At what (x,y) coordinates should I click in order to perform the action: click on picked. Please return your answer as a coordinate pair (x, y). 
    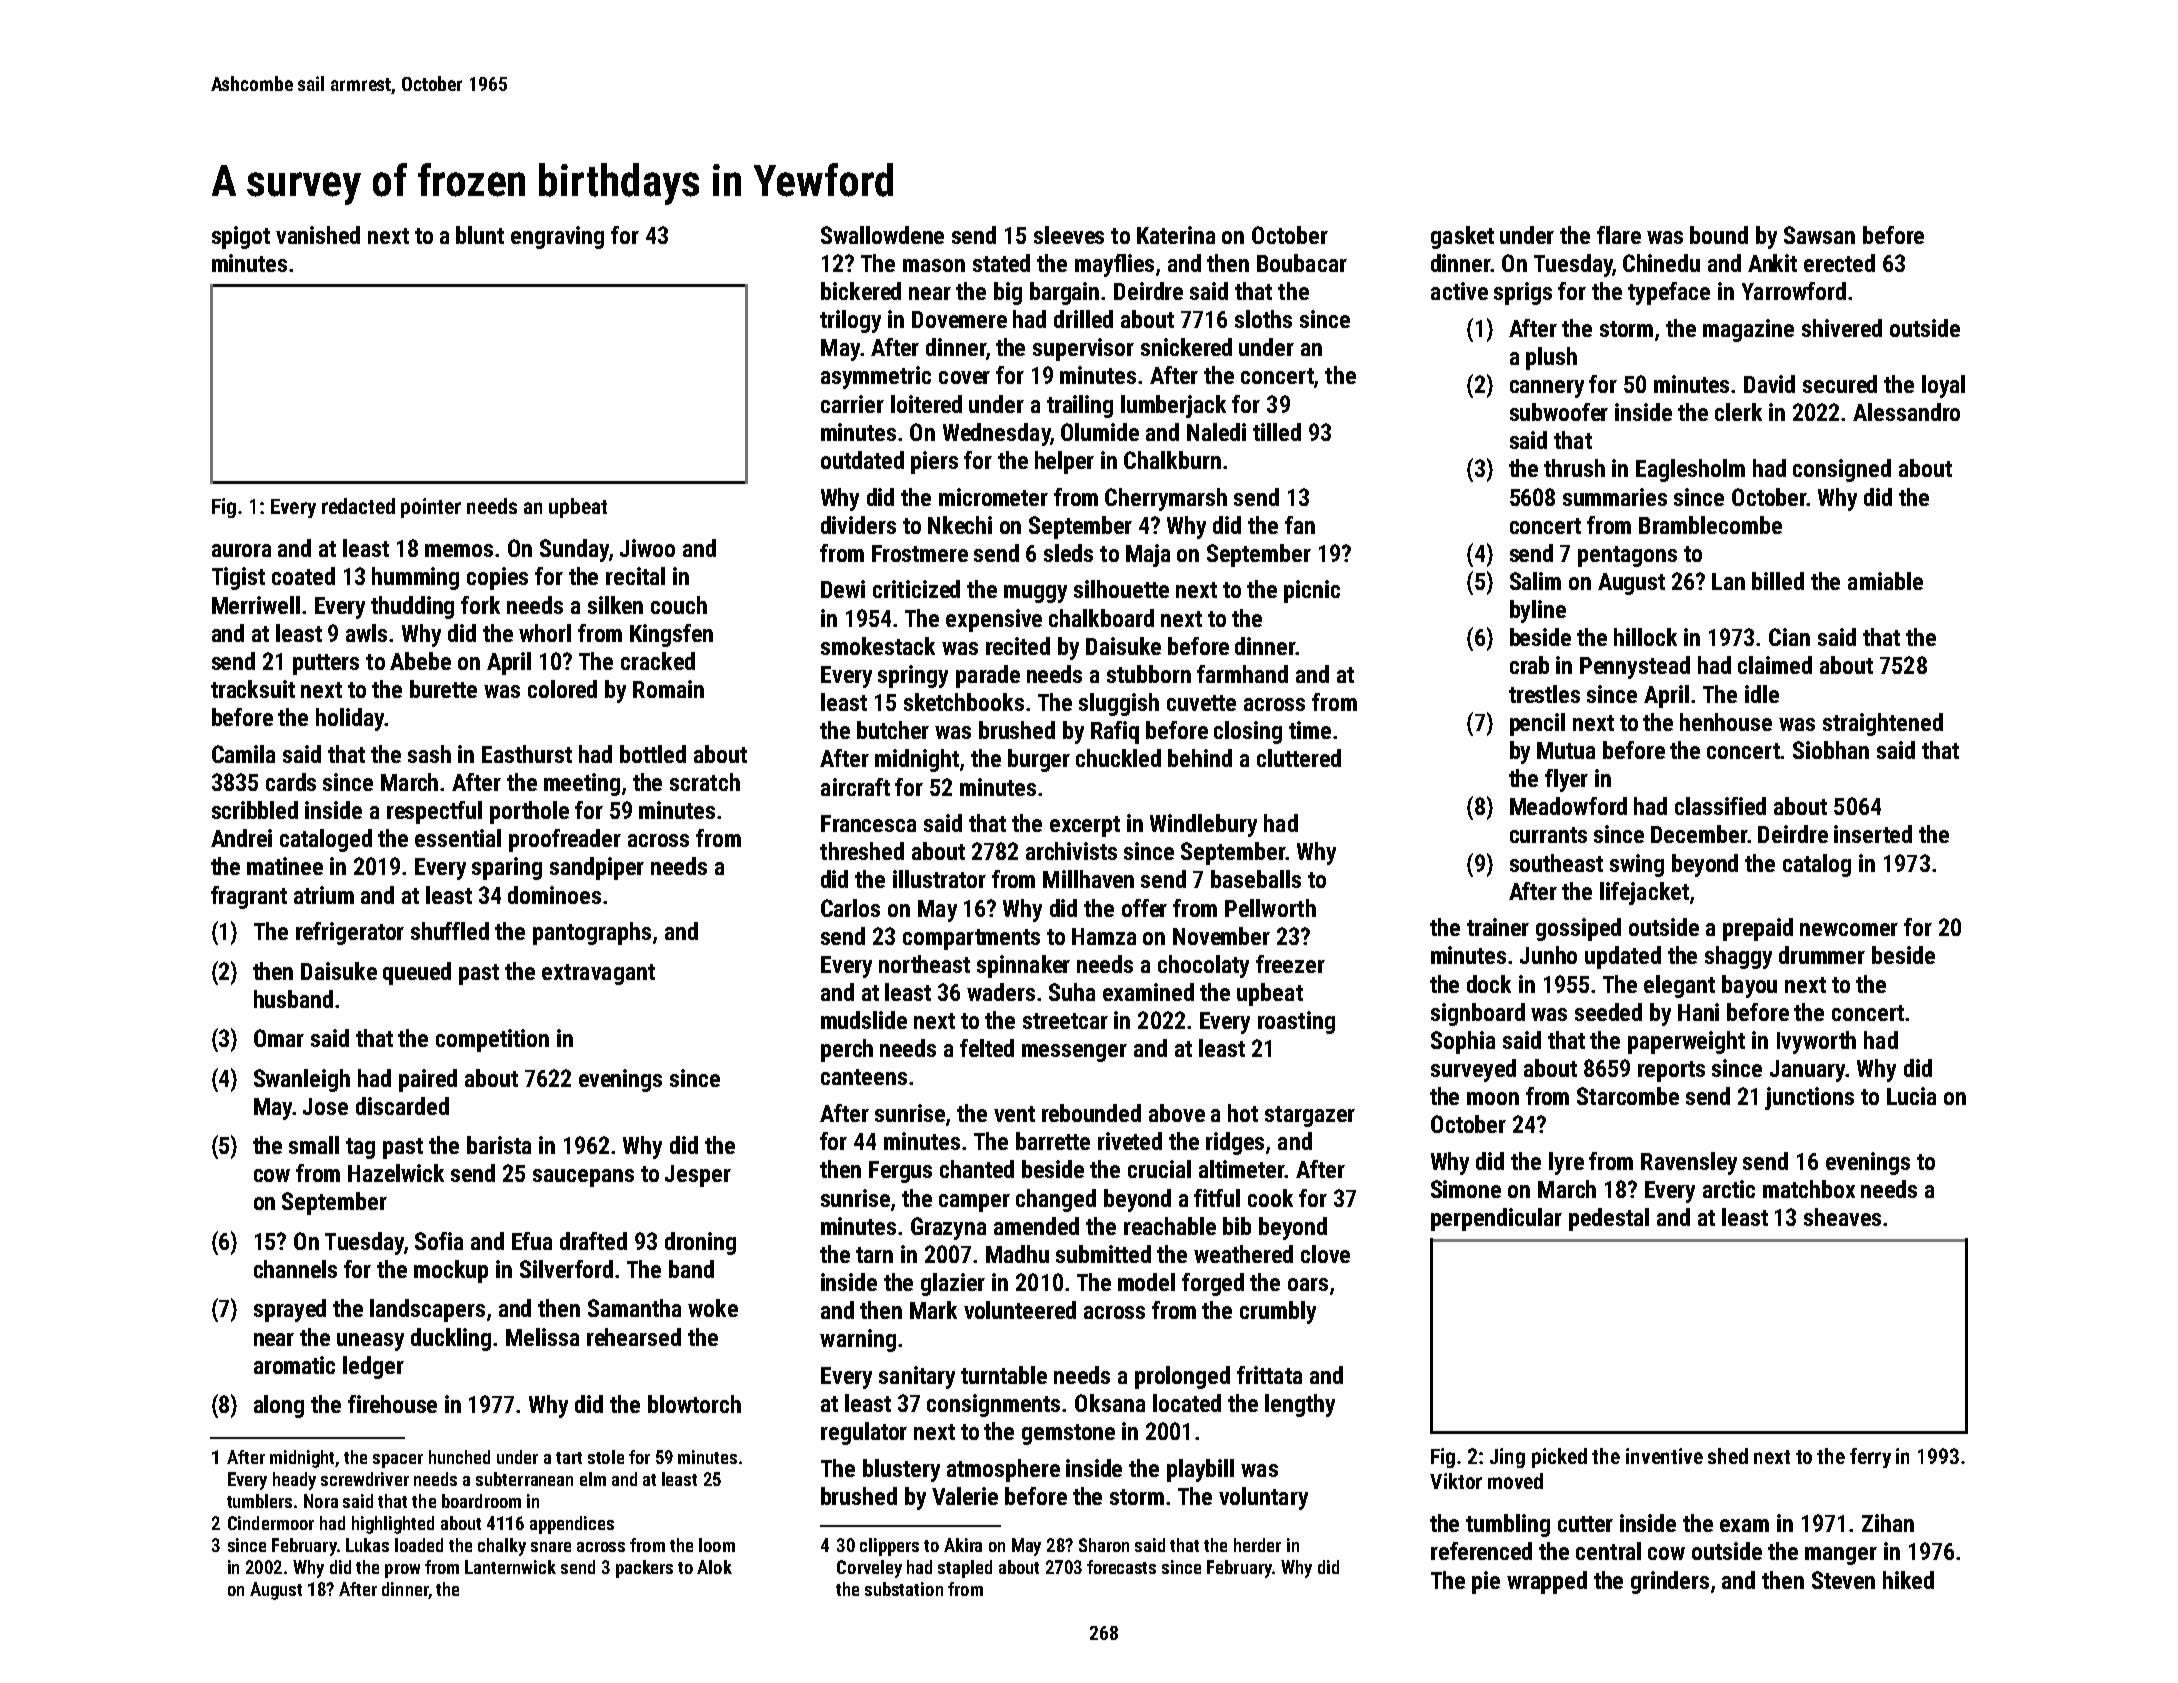
    Looking at the image, I should click on (1559, 1458).
